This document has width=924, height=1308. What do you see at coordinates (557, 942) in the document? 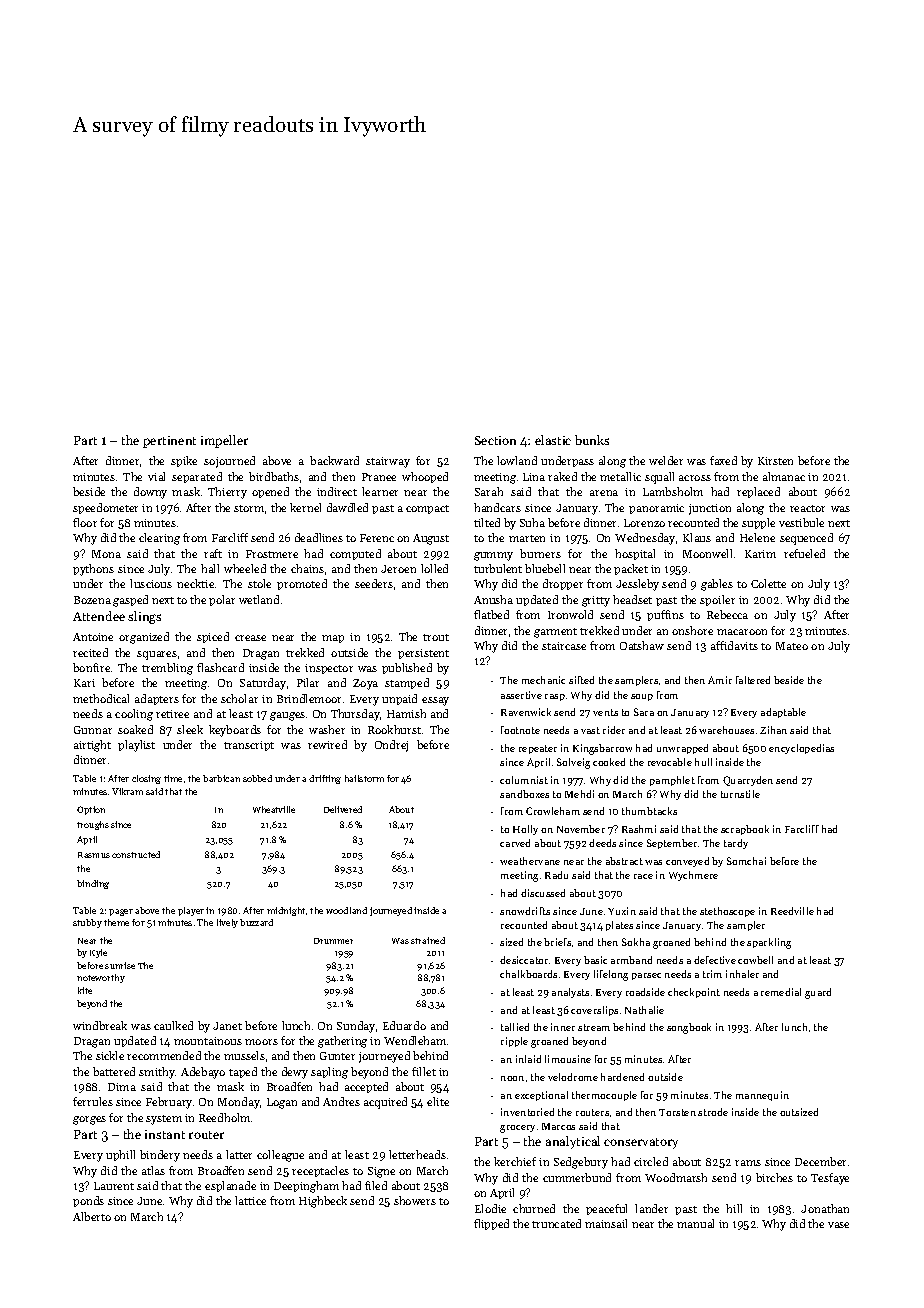
I see `briefs` at bounding box center [557, 942].
